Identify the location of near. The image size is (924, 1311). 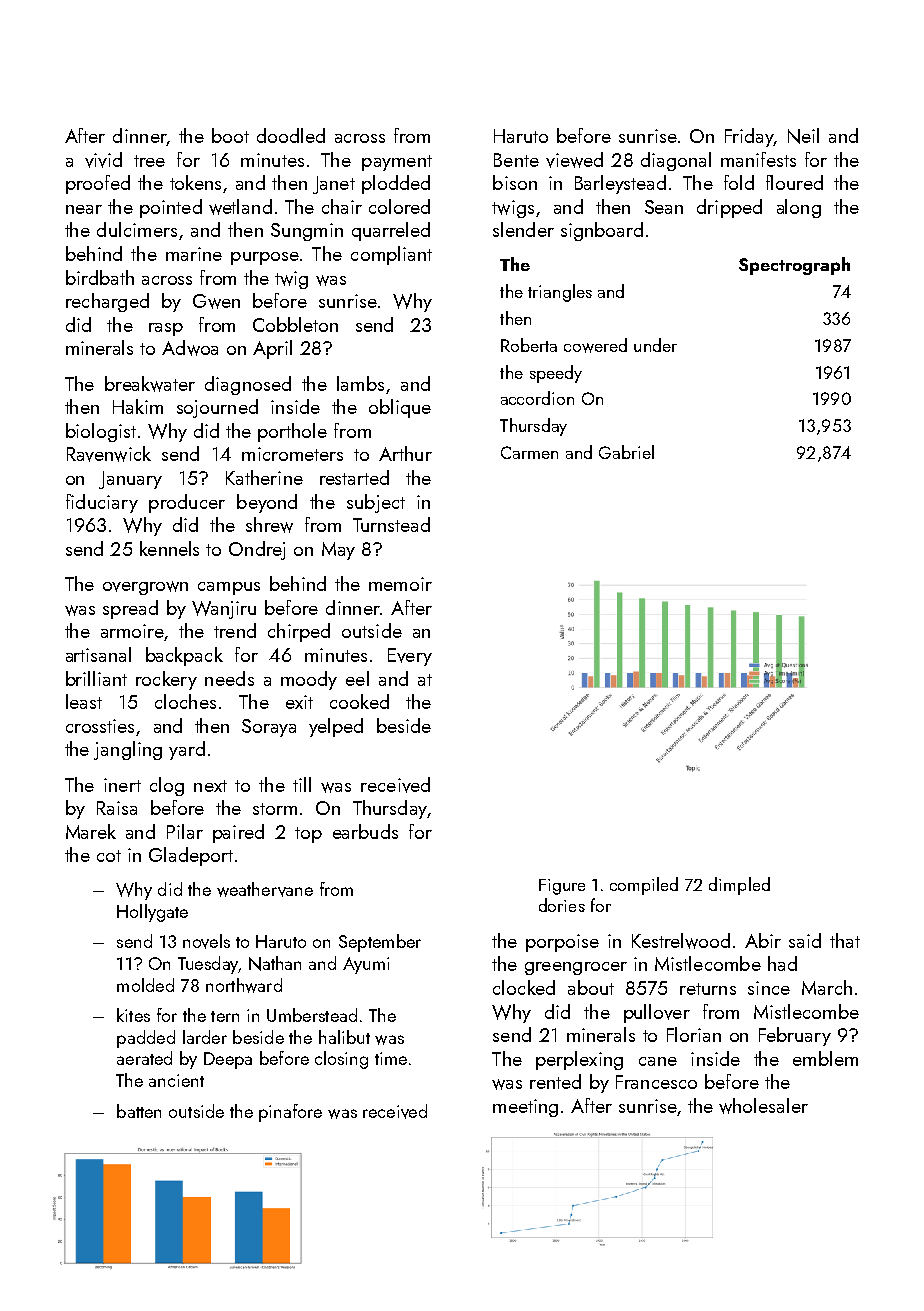
(84, 209).
